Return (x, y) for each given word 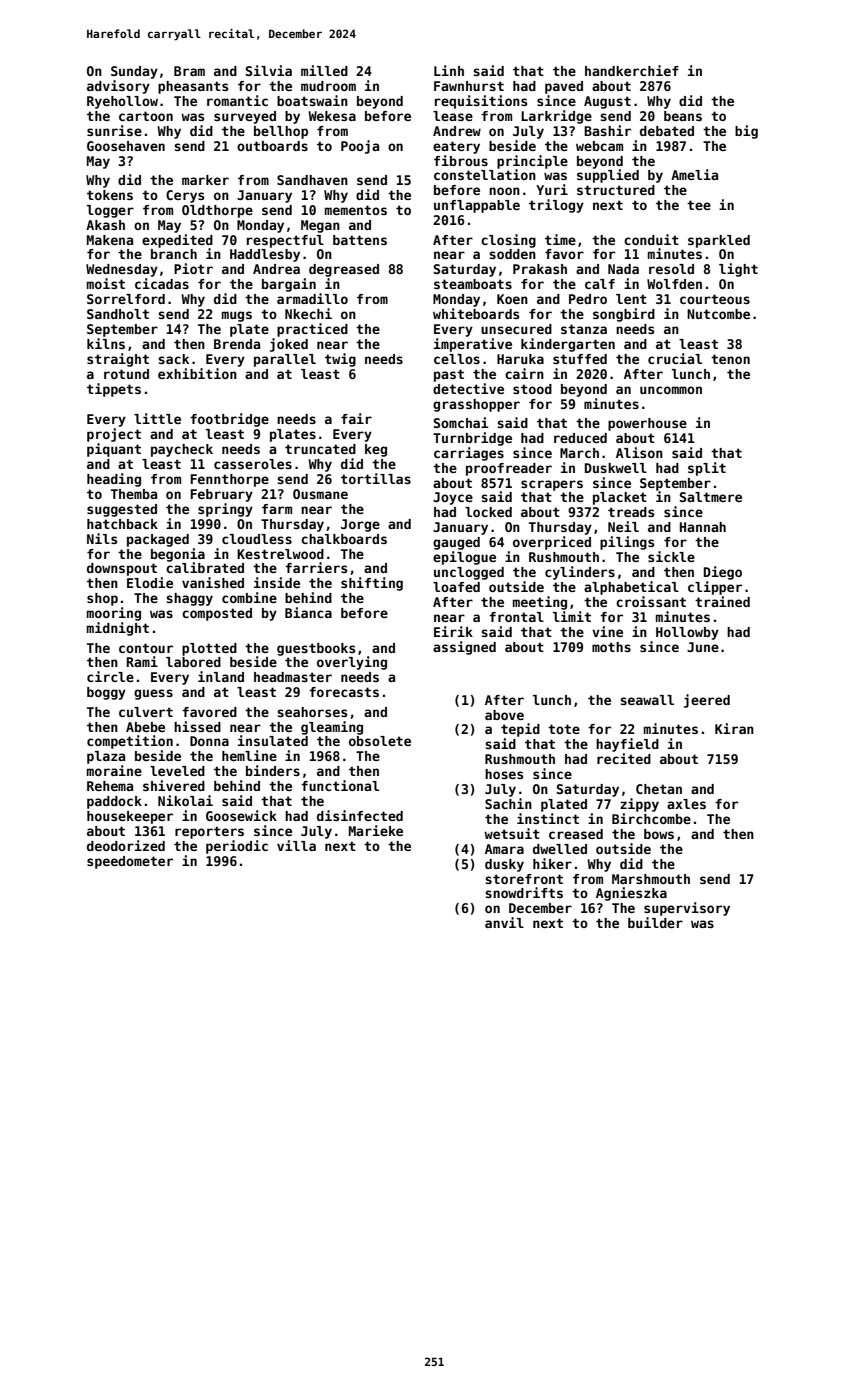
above (504, 715)
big (746, 132)
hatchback (122, 524)
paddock (114, 802)
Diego (723, 573)
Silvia (269, 70)
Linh (449, 70)
